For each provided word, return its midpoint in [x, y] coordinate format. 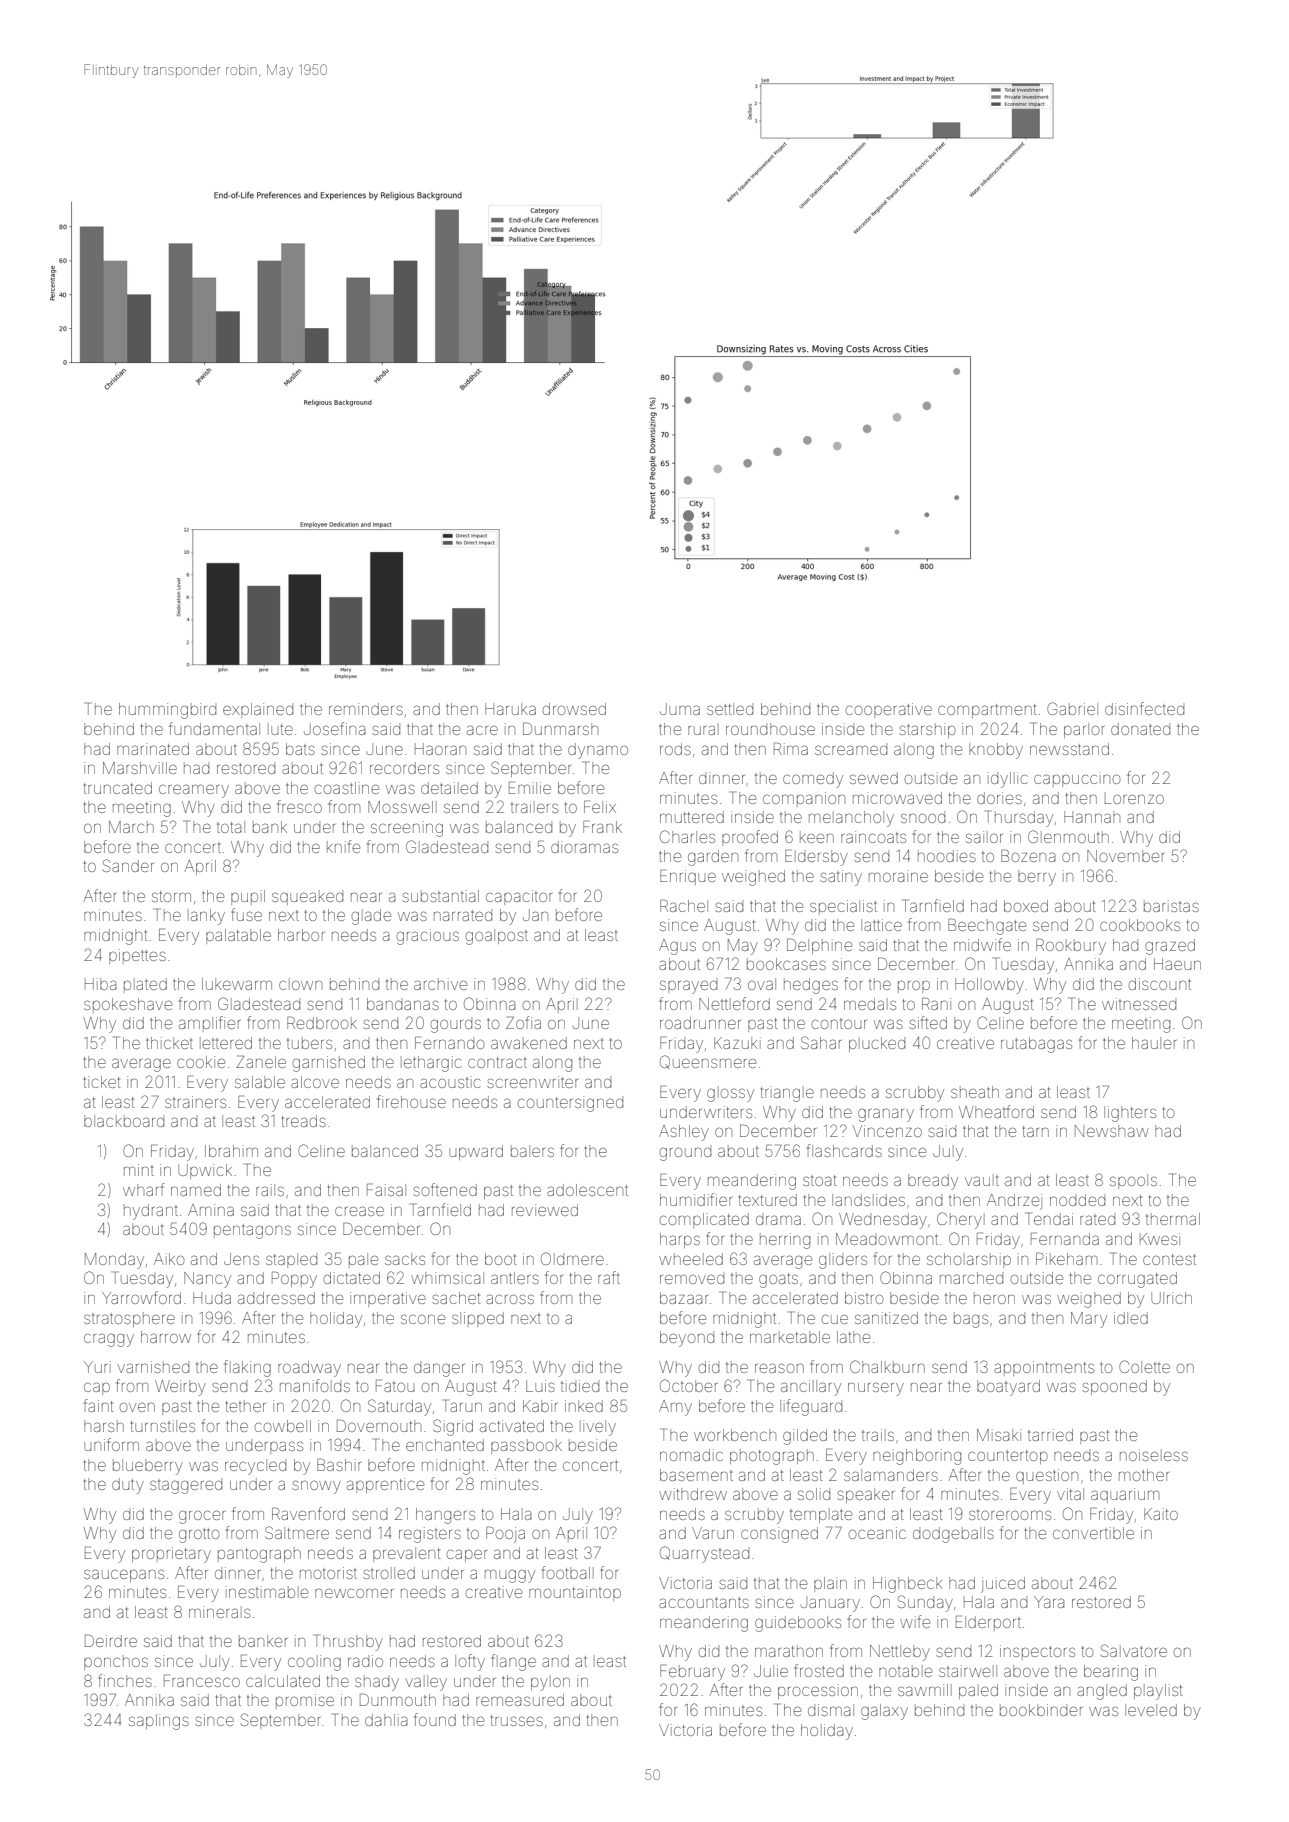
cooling [314, 1663]
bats [300, 749]
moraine [898, 876]
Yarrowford [141, 1297]
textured [768, 1200]
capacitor [519, 897]
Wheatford [996, 1111]
